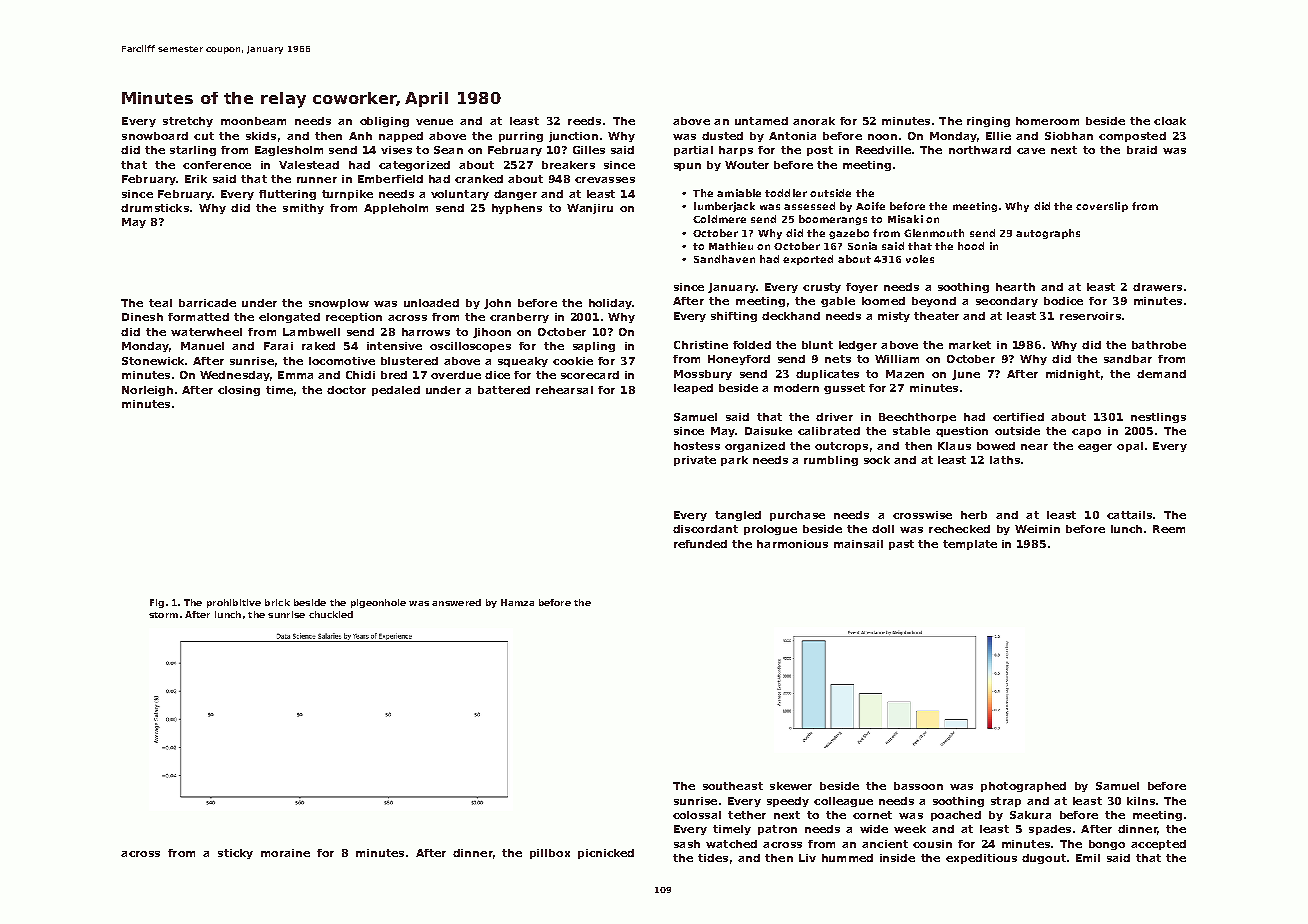 The width and height of the screenshot is (1308, 924). Describe the element at coordinates (396, 391) in the screenshot. I see `pedaled` at that location.
